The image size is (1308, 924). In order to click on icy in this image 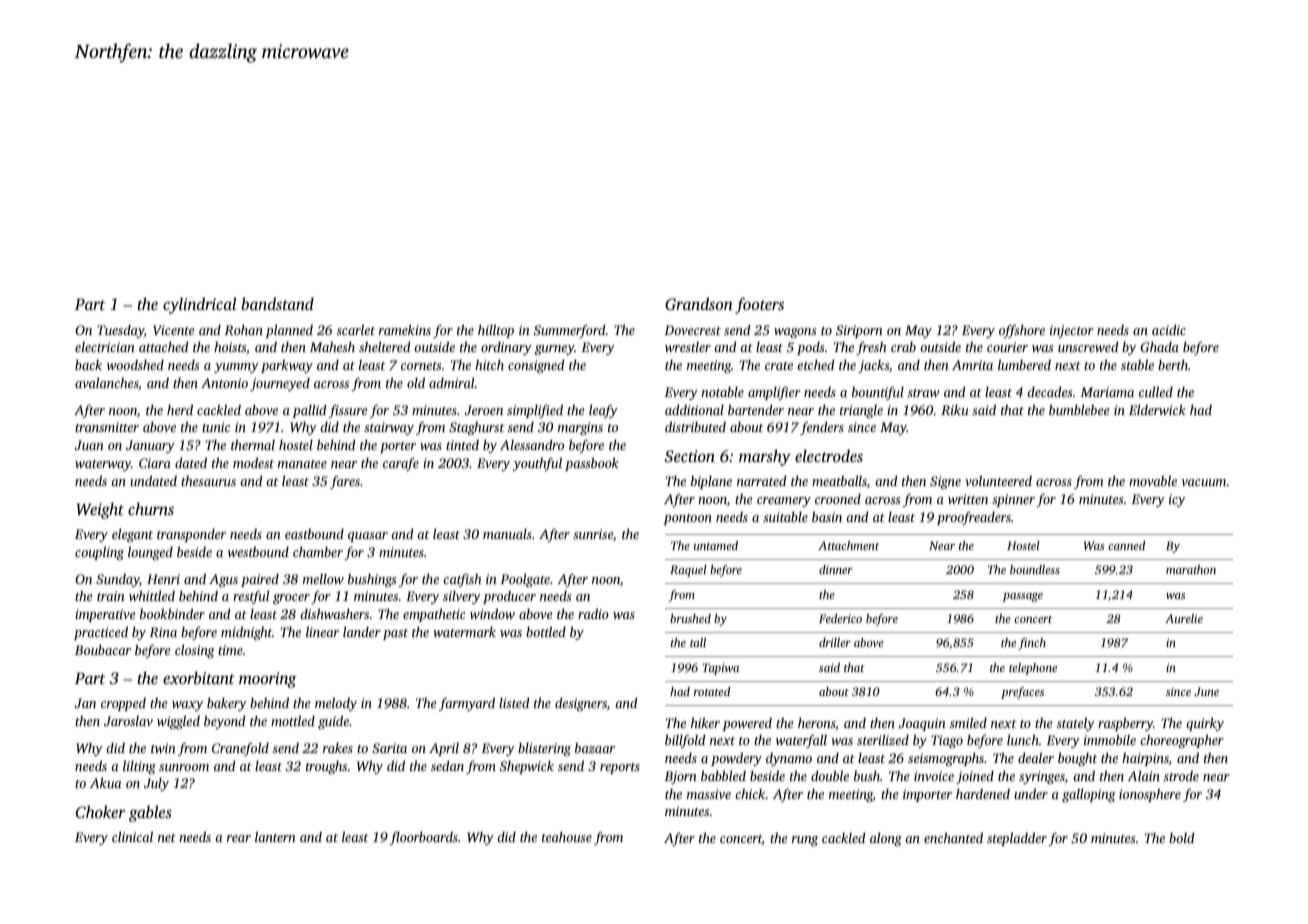, I will do `click(1177, 500)`.
